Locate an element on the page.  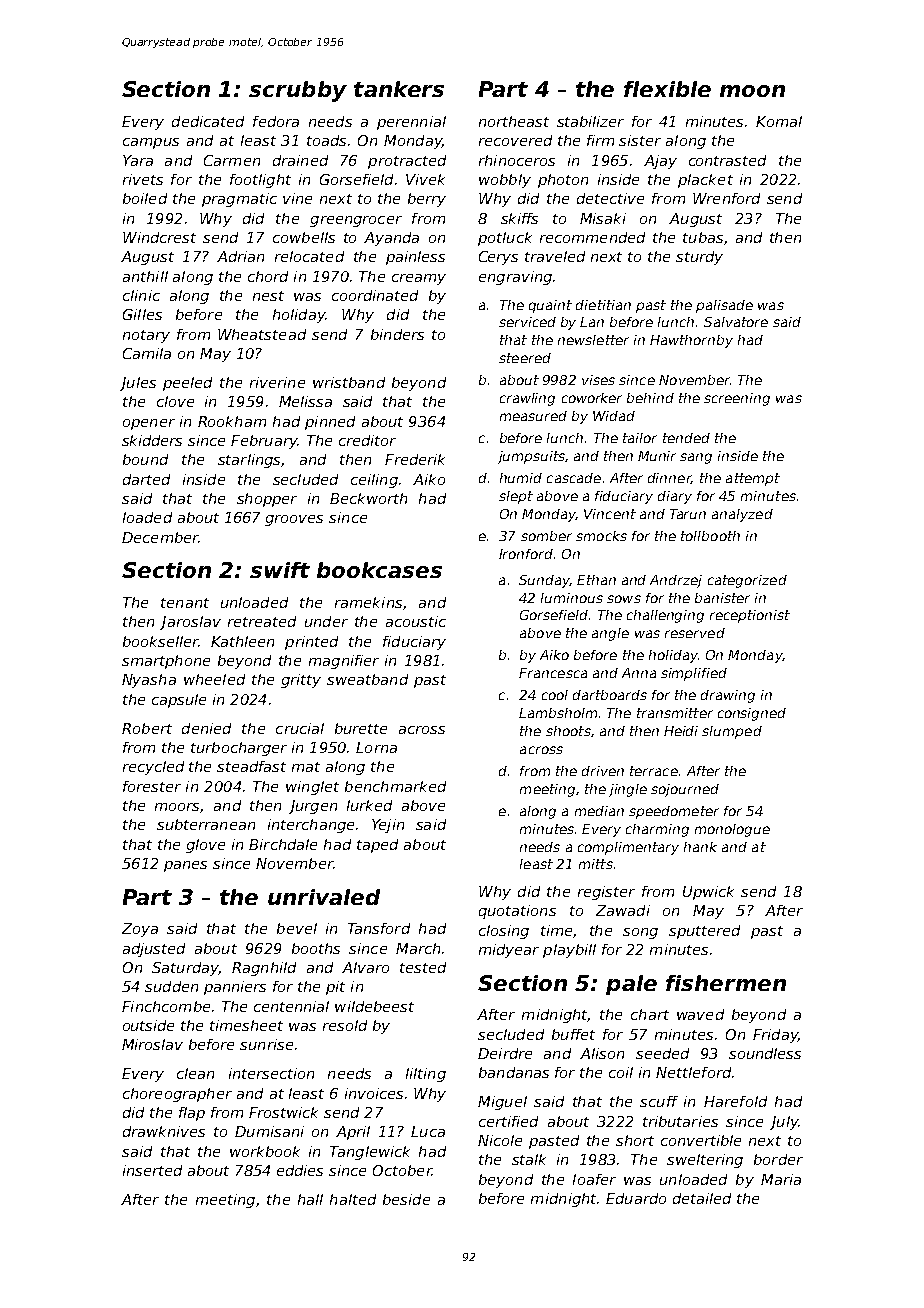
vises is located at coordinates (598, 380).
